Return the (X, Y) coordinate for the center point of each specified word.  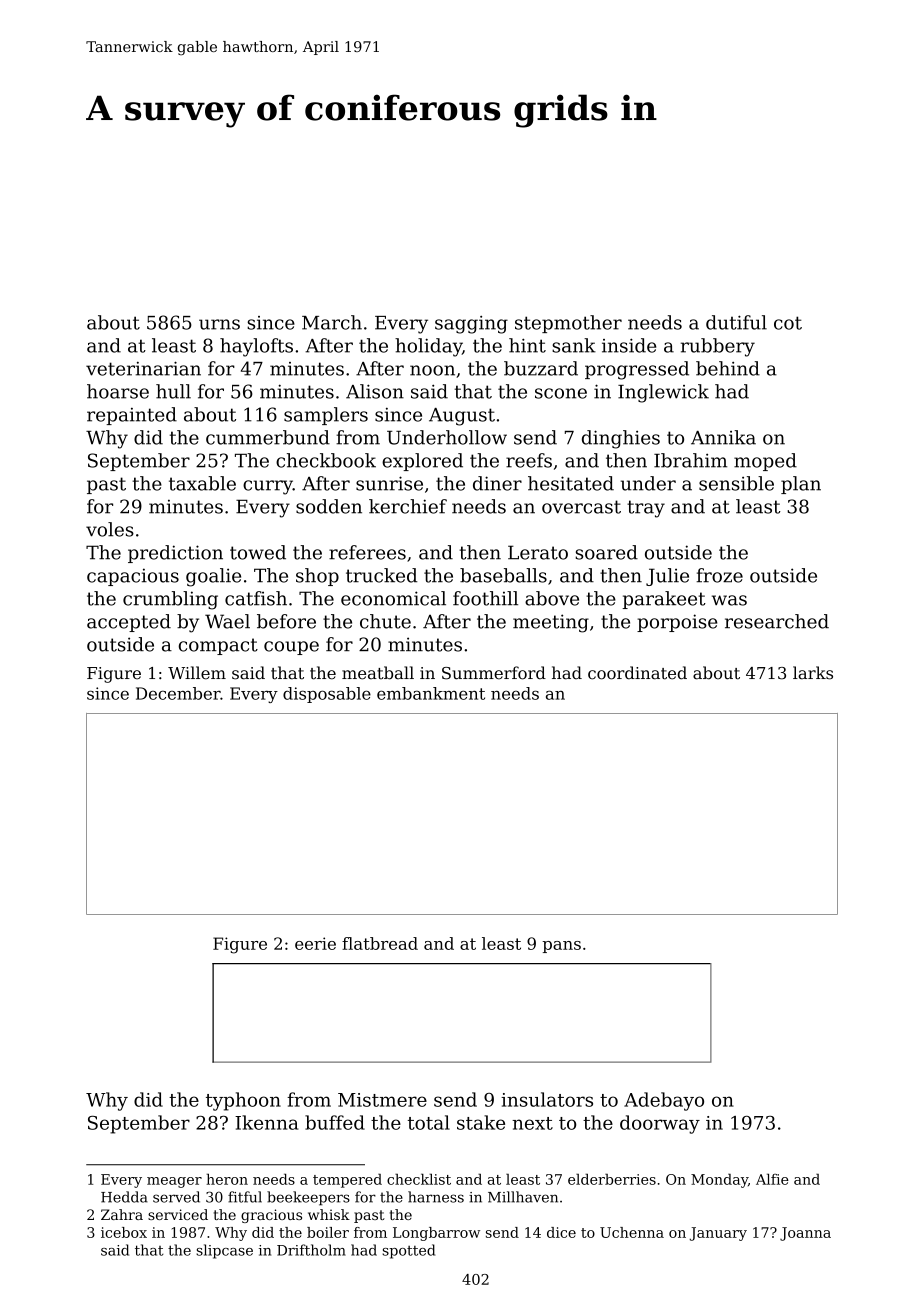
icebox (124, 1232)
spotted (408, 1251)
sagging (471, 325)
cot (788, 323)
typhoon (243, 1101)
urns (219, 324)
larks (813, 673)
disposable (327, 695)
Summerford (494, 673)
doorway (660, 1124)
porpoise (677, 623)
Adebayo (664, 1101)
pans (561, 947)
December (178, 693)
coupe (291, 648)
